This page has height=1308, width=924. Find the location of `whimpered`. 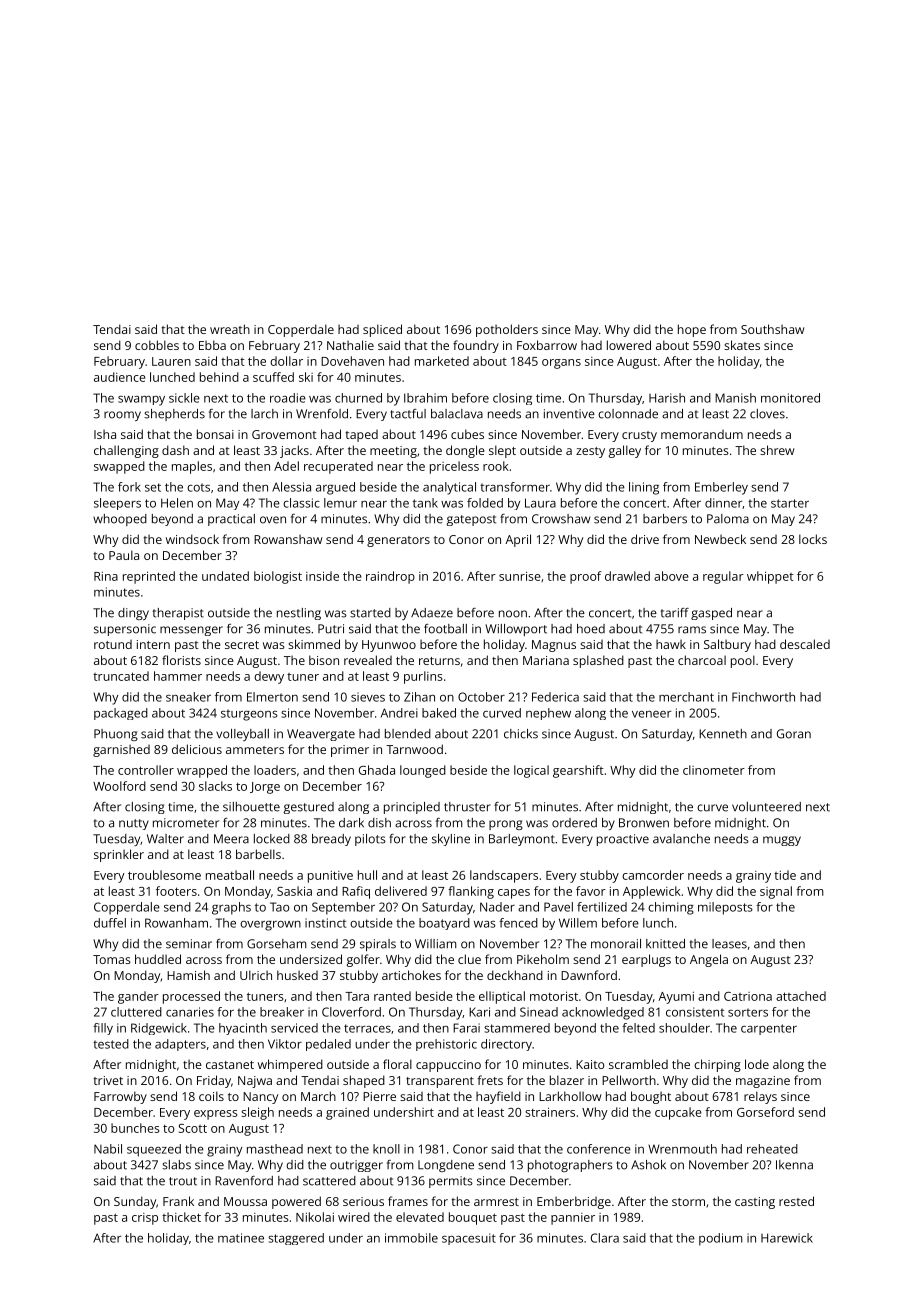

whimpered is located at coordinates (290, 1065).
